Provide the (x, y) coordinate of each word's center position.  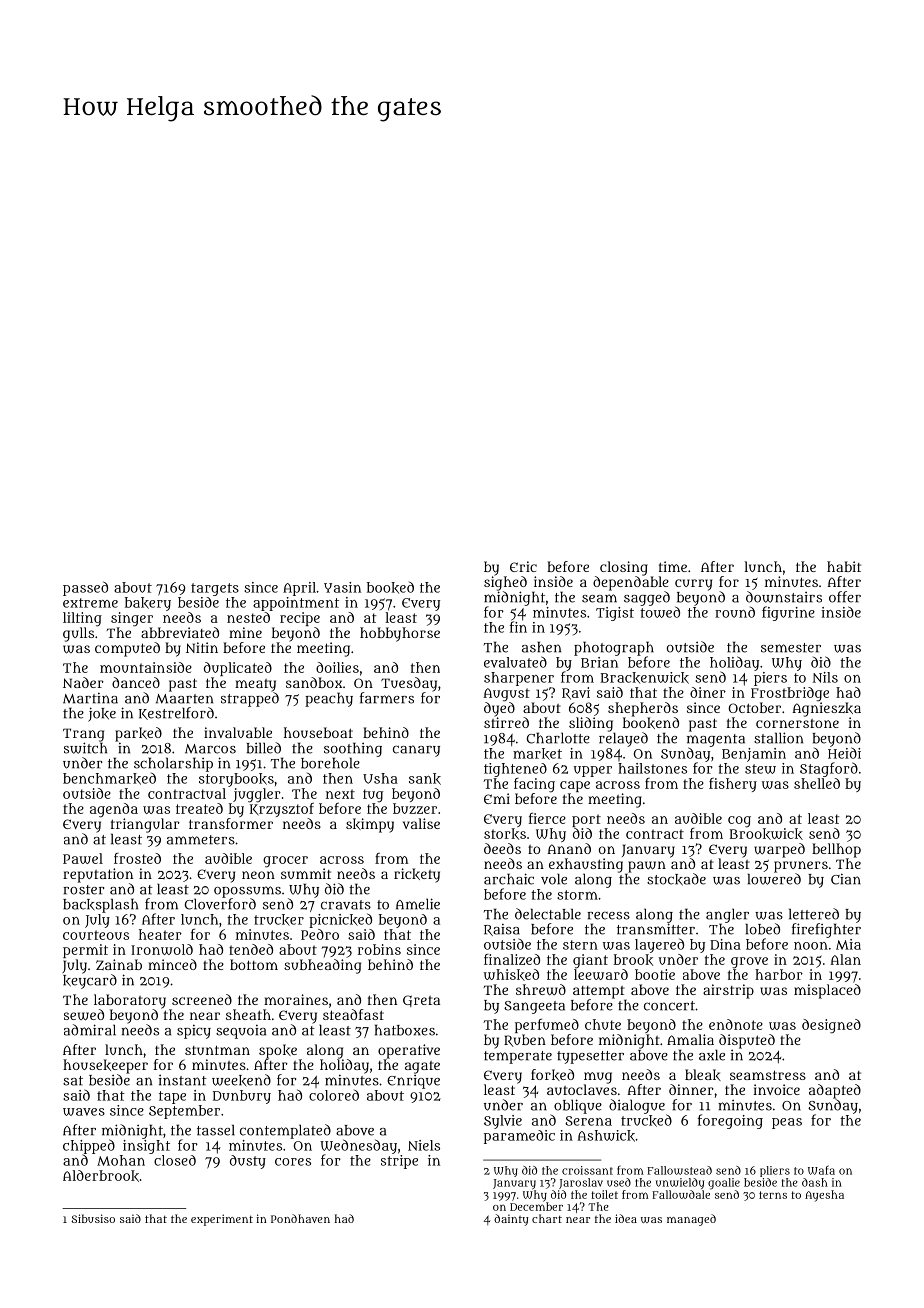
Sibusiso (93, 1218)
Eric (523, 566)
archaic (509, 879)
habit (844, 566)
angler (727, 915)
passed (85, 588)
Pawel (83, 858)
